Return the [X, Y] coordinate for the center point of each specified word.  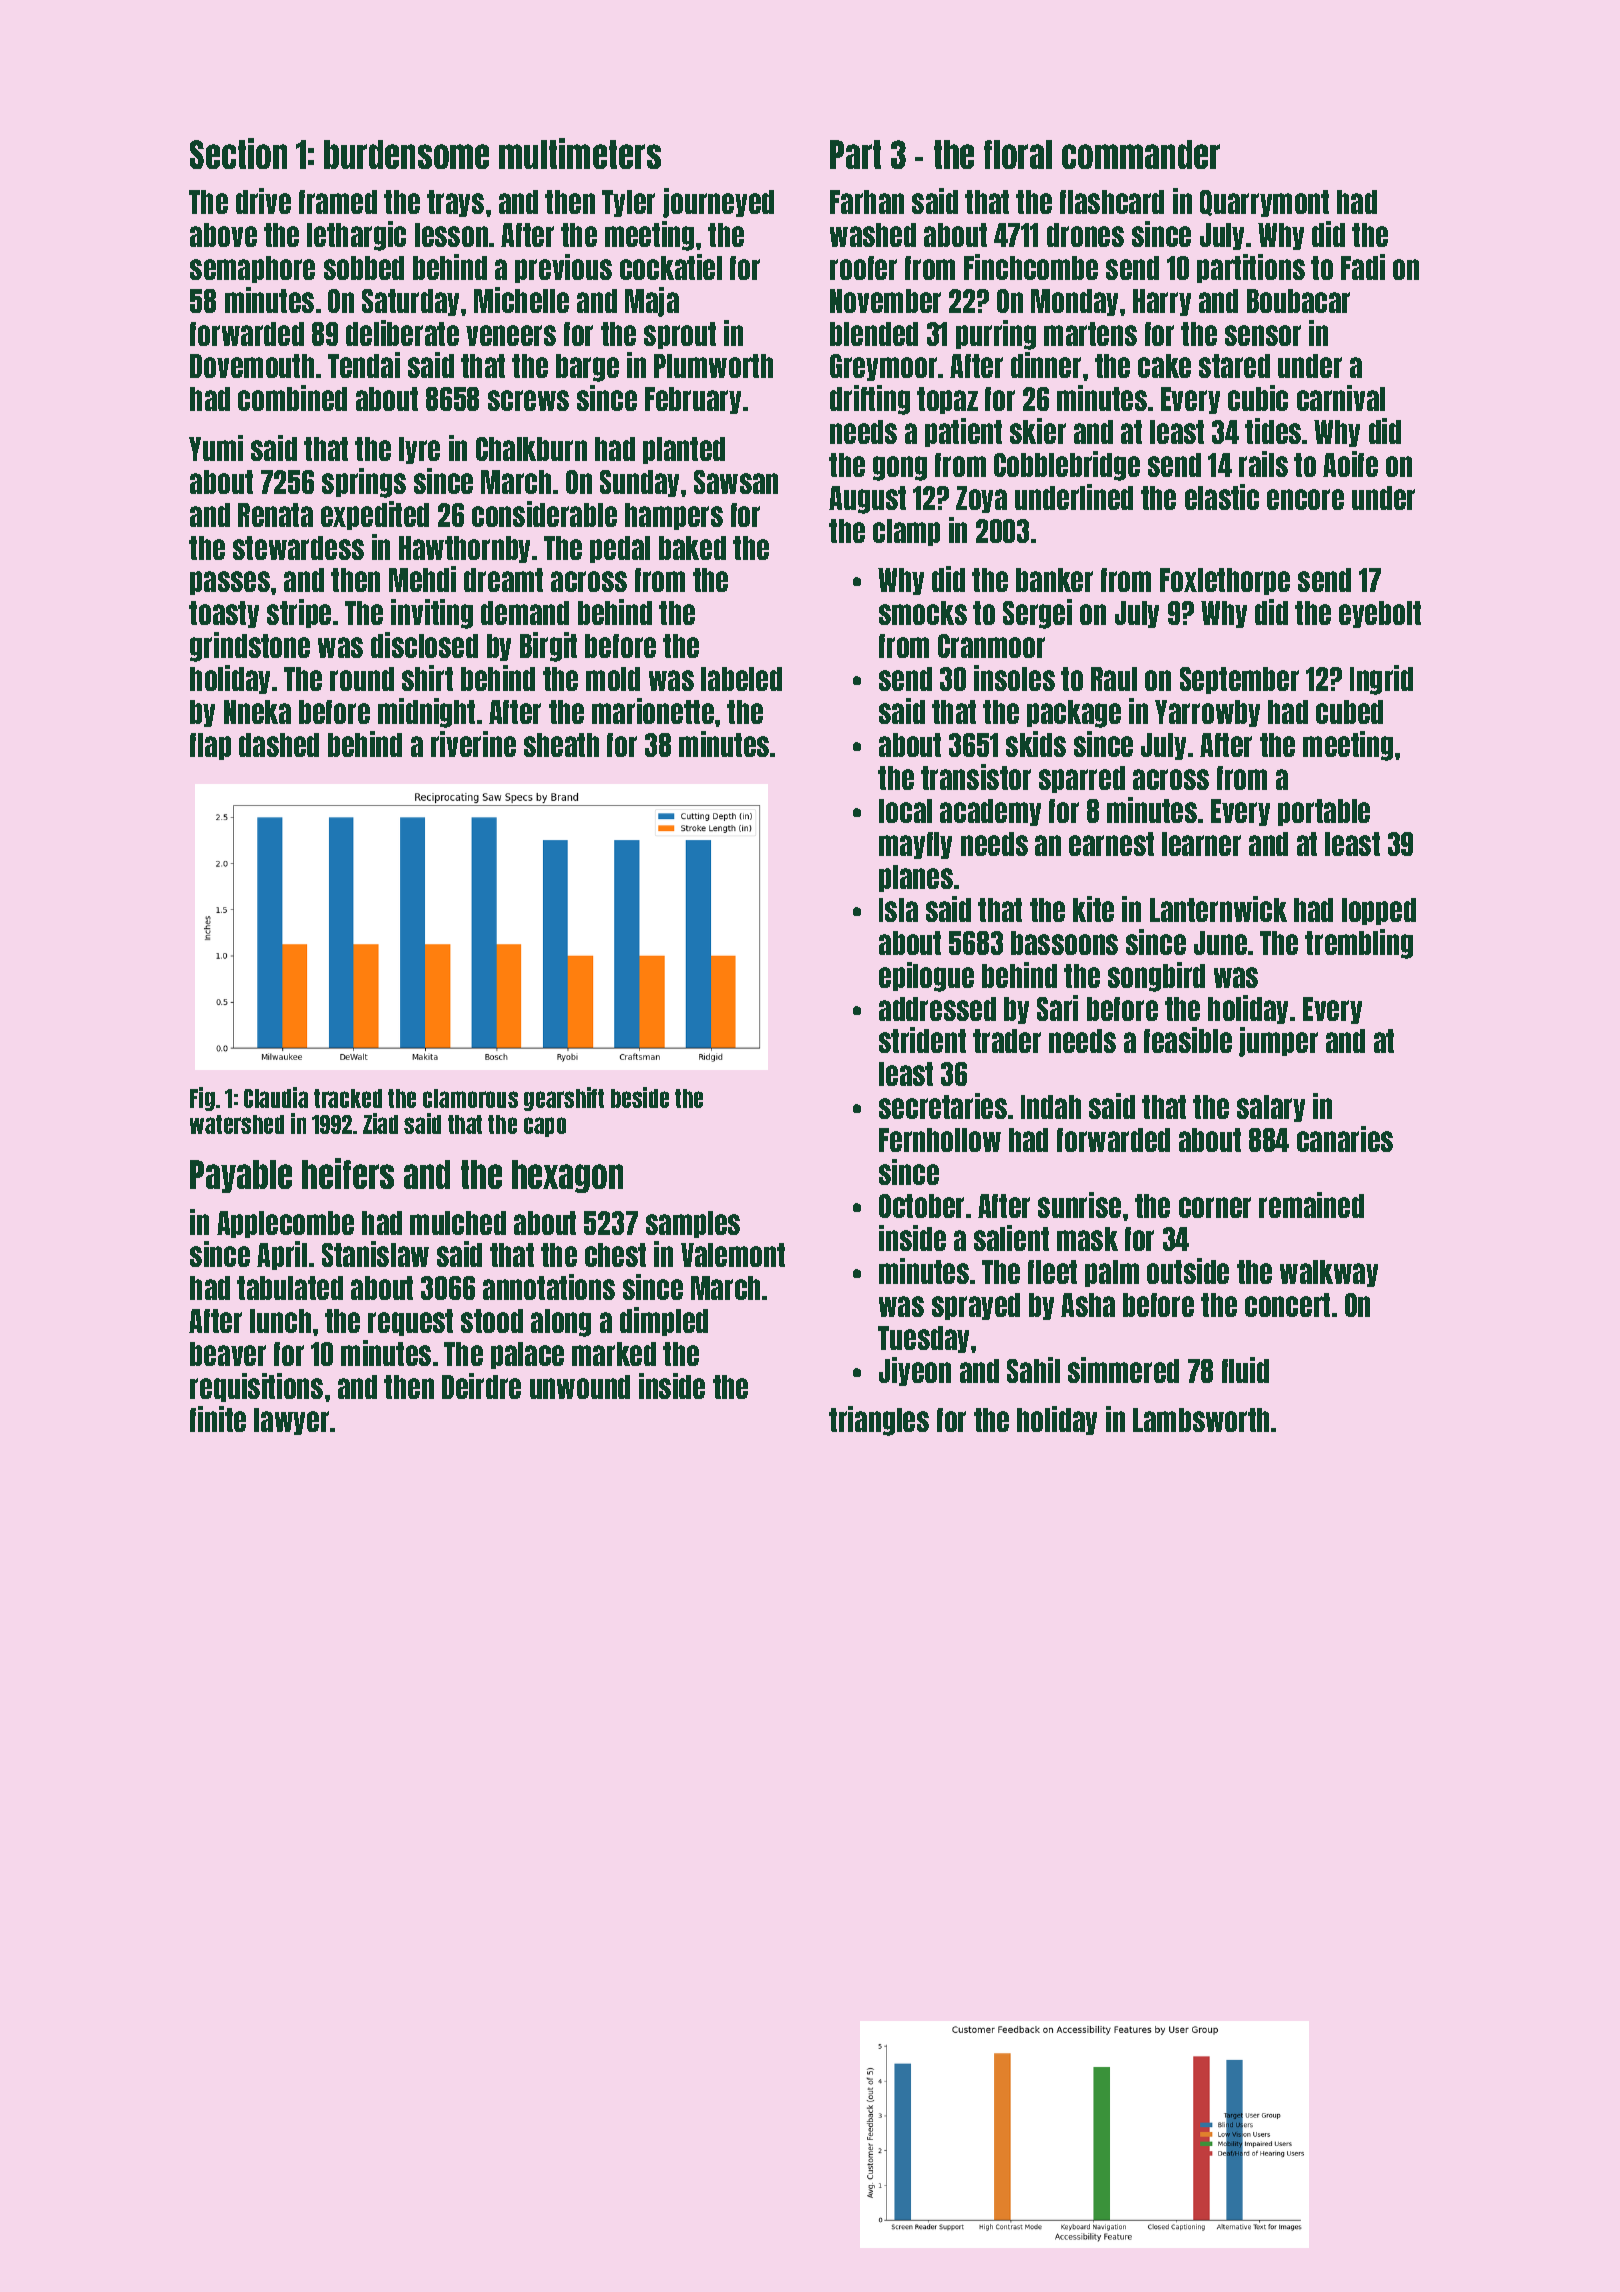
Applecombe [285, 1224]
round [362, 679]
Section [238, 153]
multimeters [580, 153]
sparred [1082, 779]
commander [1141, 154]
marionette [653, 711]
